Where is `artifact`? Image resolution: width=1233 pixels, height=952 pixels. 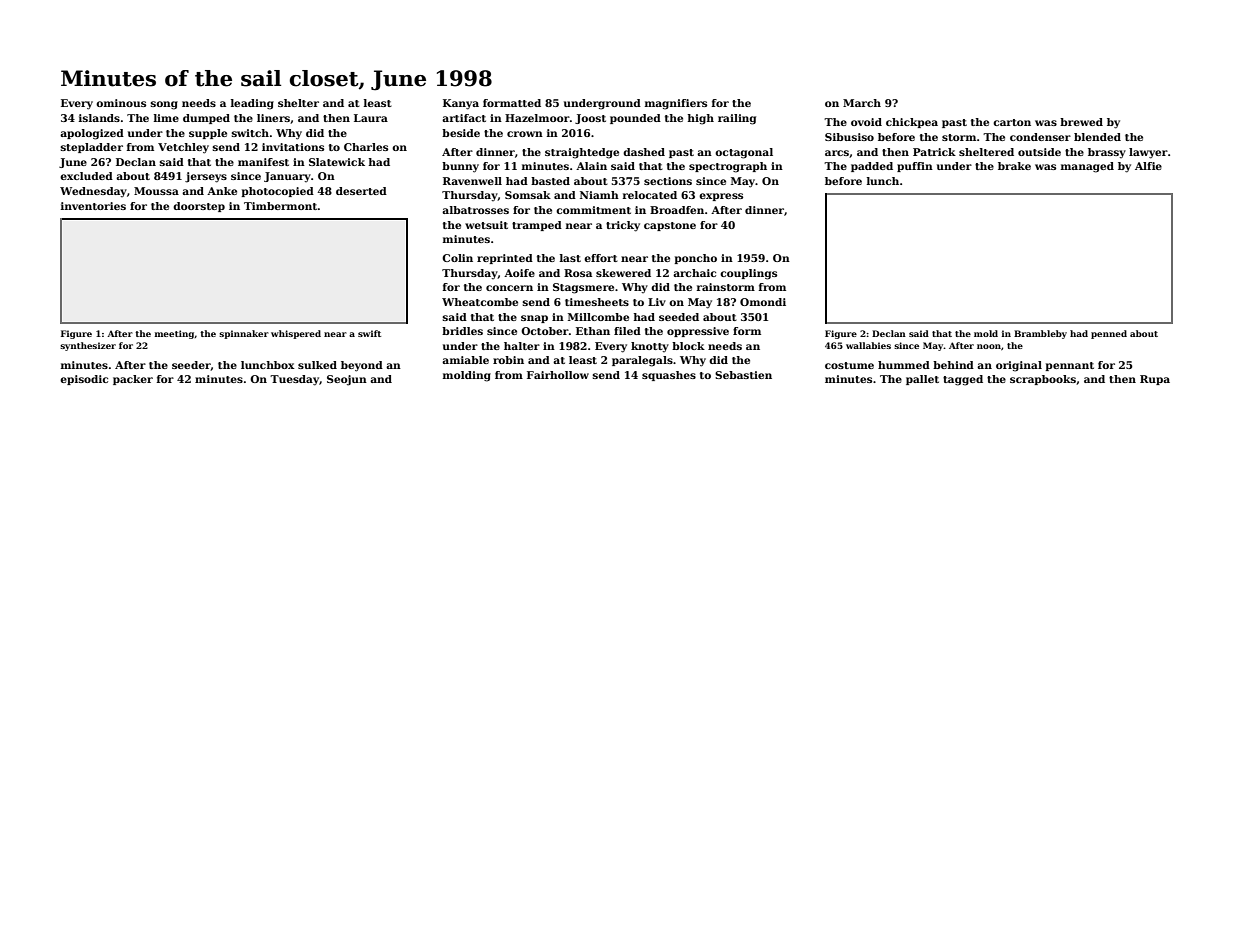 artifact is located at coordinates (464, 118).
